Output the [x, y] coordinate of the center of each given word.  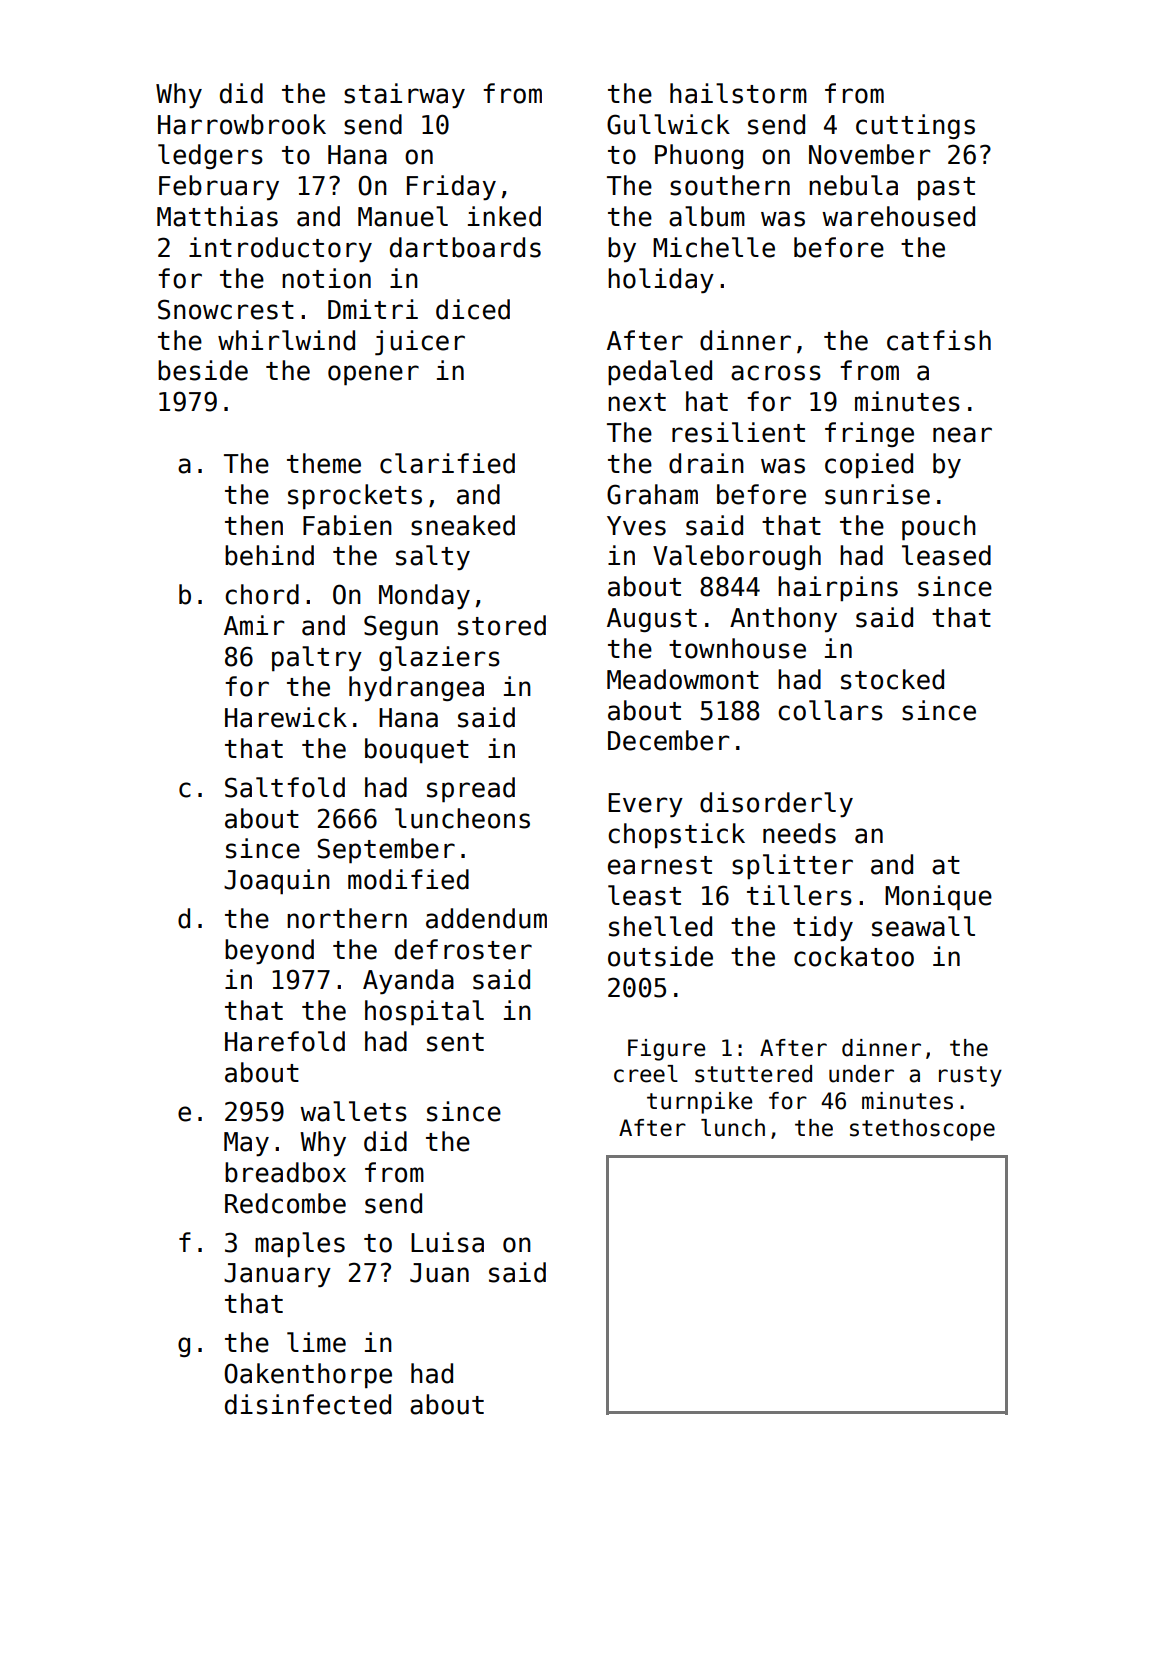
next [637, 402]
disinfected [308, 1404]
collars [830, 710]
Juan [439, 1273]
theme [324, 463]
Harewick [286, 717]
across [776, 373]
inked [504, 216]
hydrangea [416, 688]
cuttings [915, 126]
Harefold [285, 1041]
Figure [666, 1050]
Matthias [217, 216]
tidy [823, 928]
